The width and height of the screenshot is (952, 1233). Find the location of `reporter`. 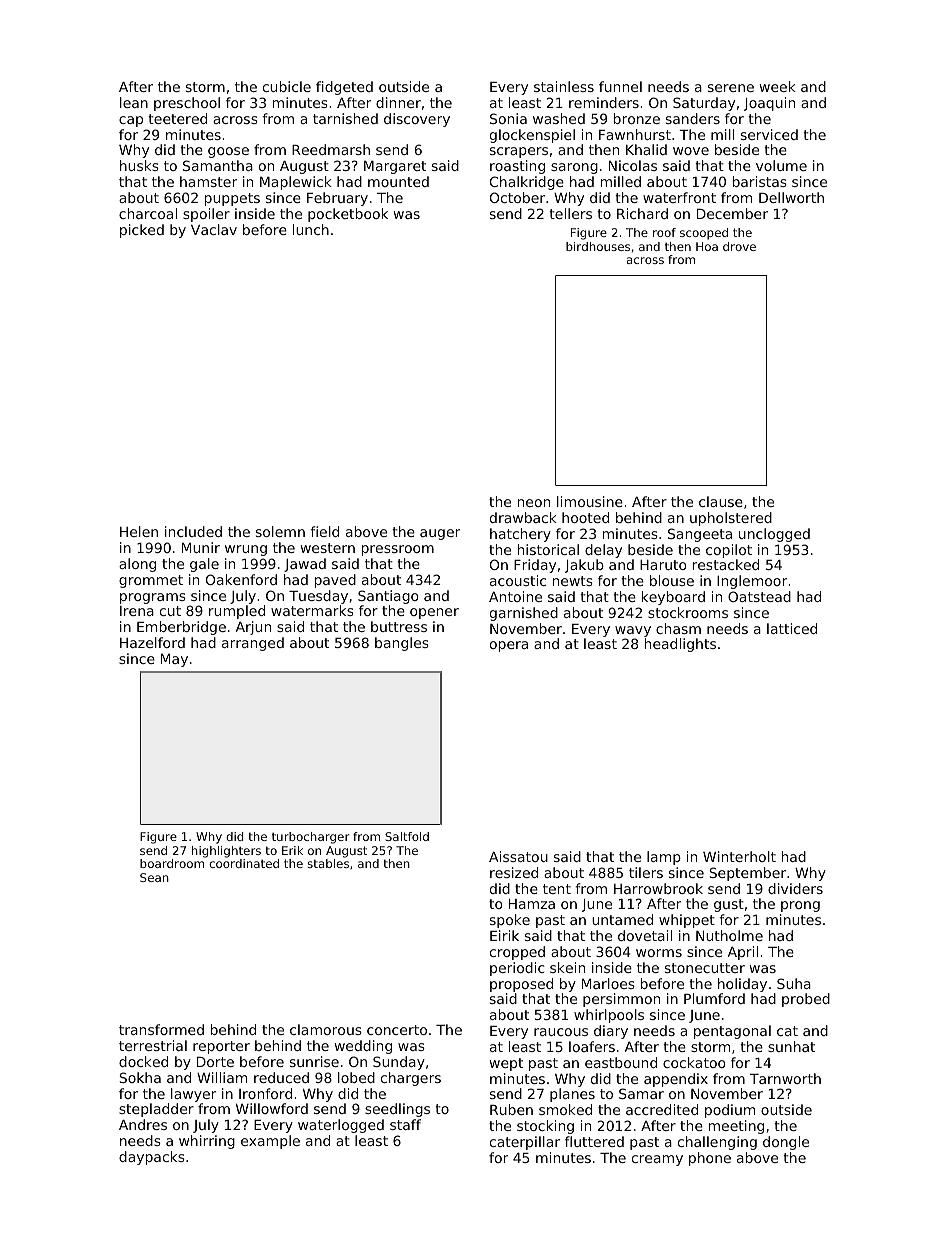

reporter is located at coordinates (221, 1047).
